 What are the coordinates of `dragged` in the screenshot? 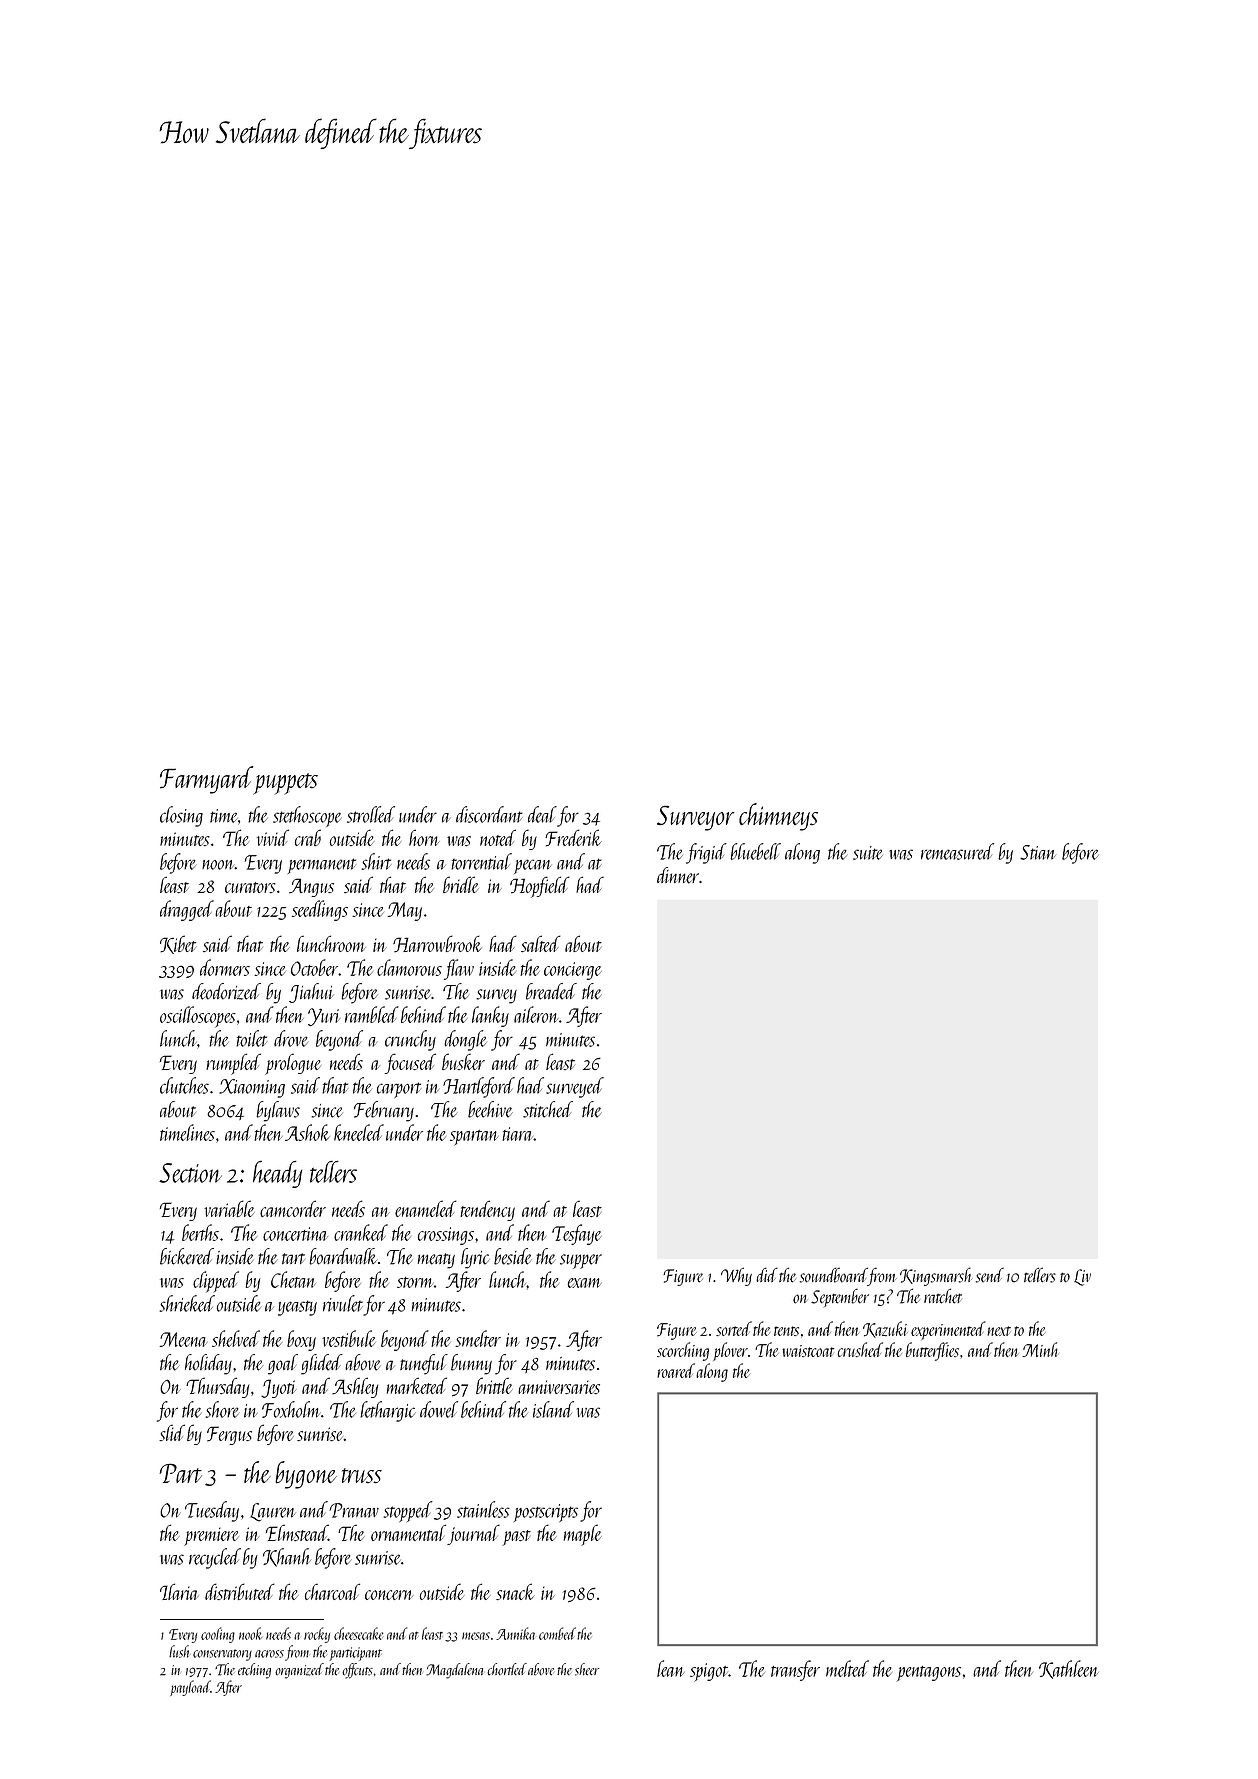 It's located at (187, 910).
